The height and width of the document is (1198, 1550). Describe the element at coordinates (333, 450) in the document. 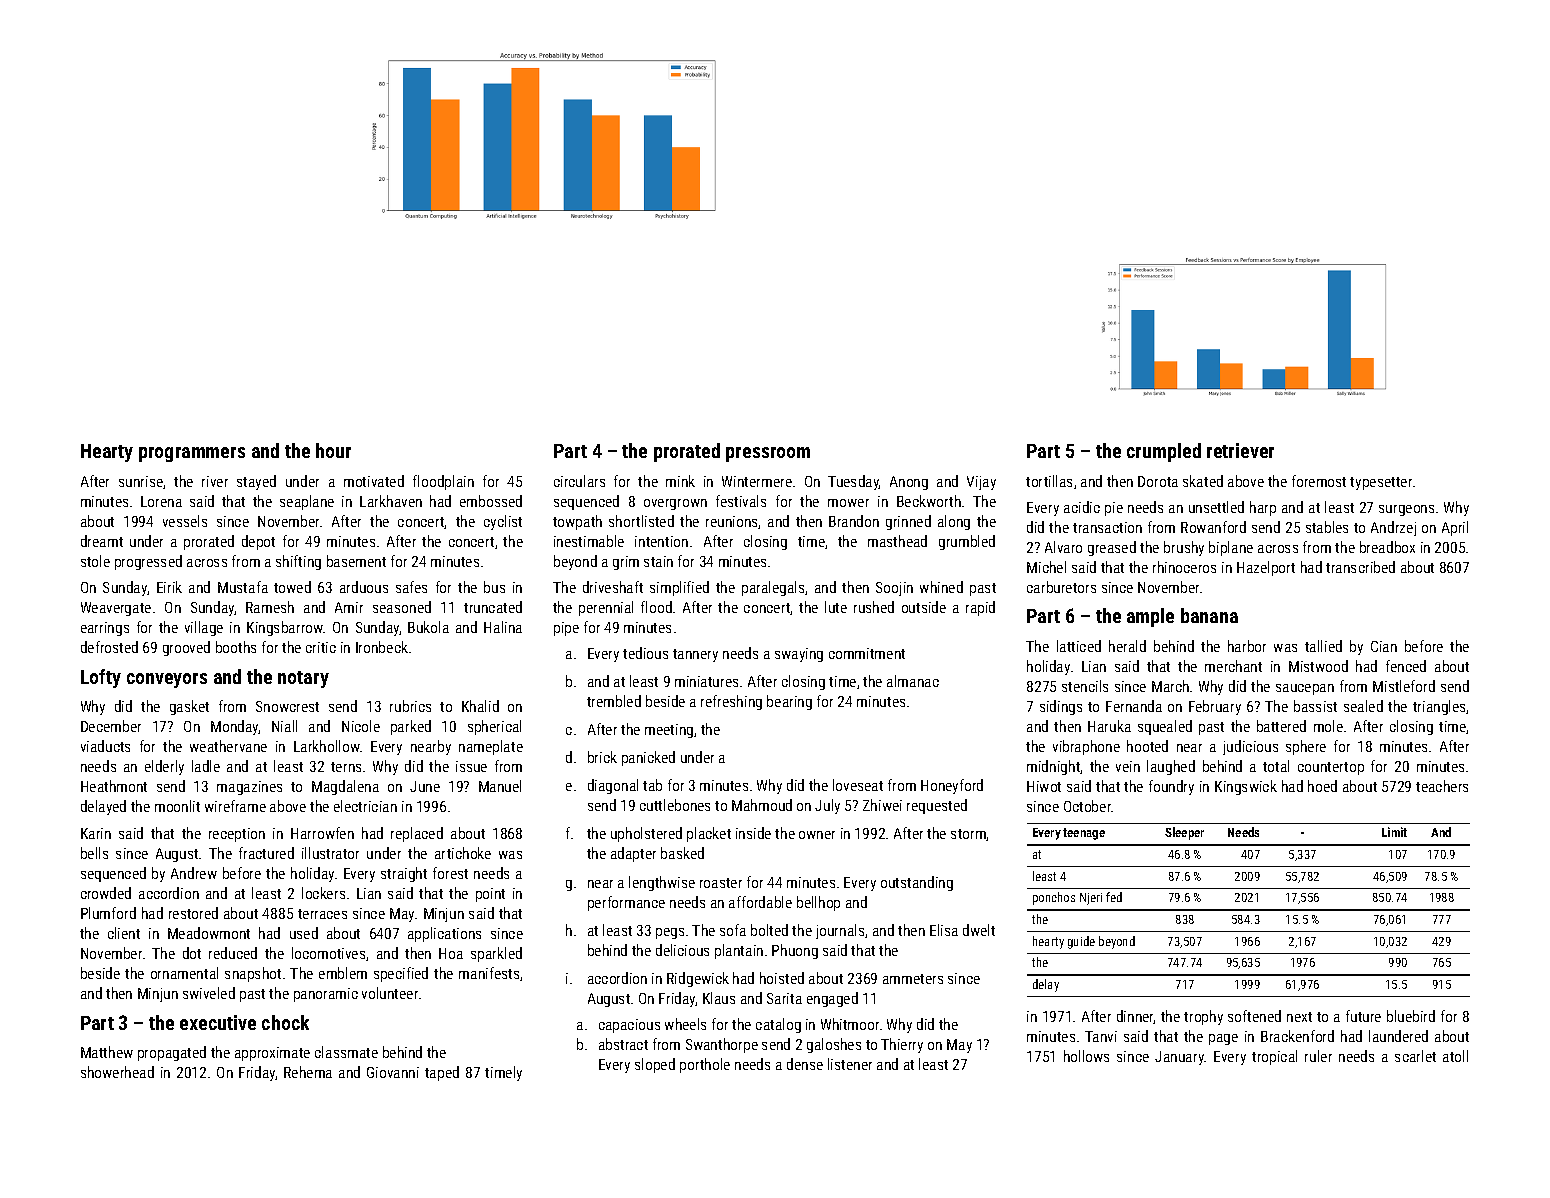

I see `hour` at that location.
